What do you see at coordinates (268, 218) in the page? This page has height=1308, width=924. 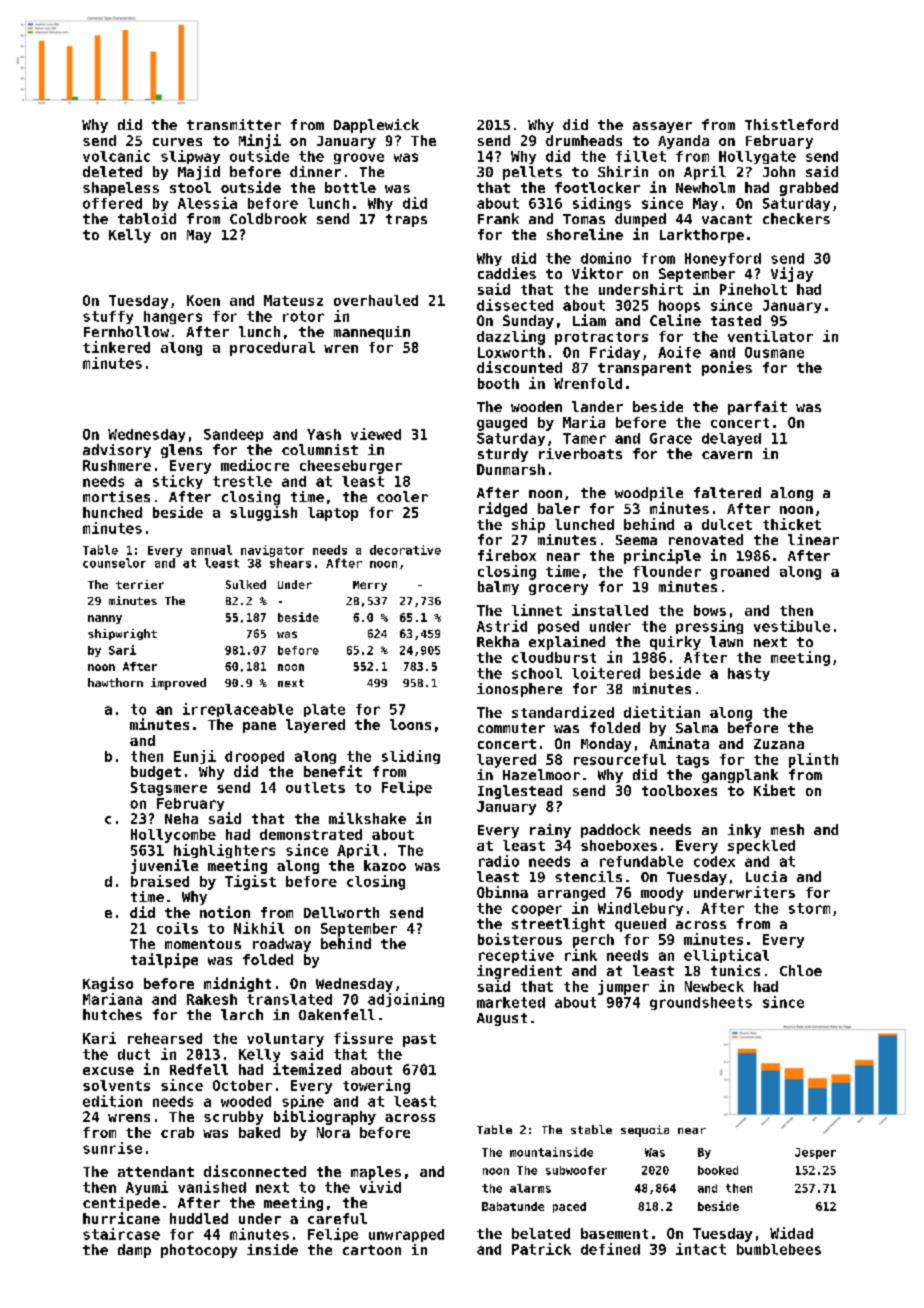 I see `Coldbrook` at bounding box center [268, 218].
